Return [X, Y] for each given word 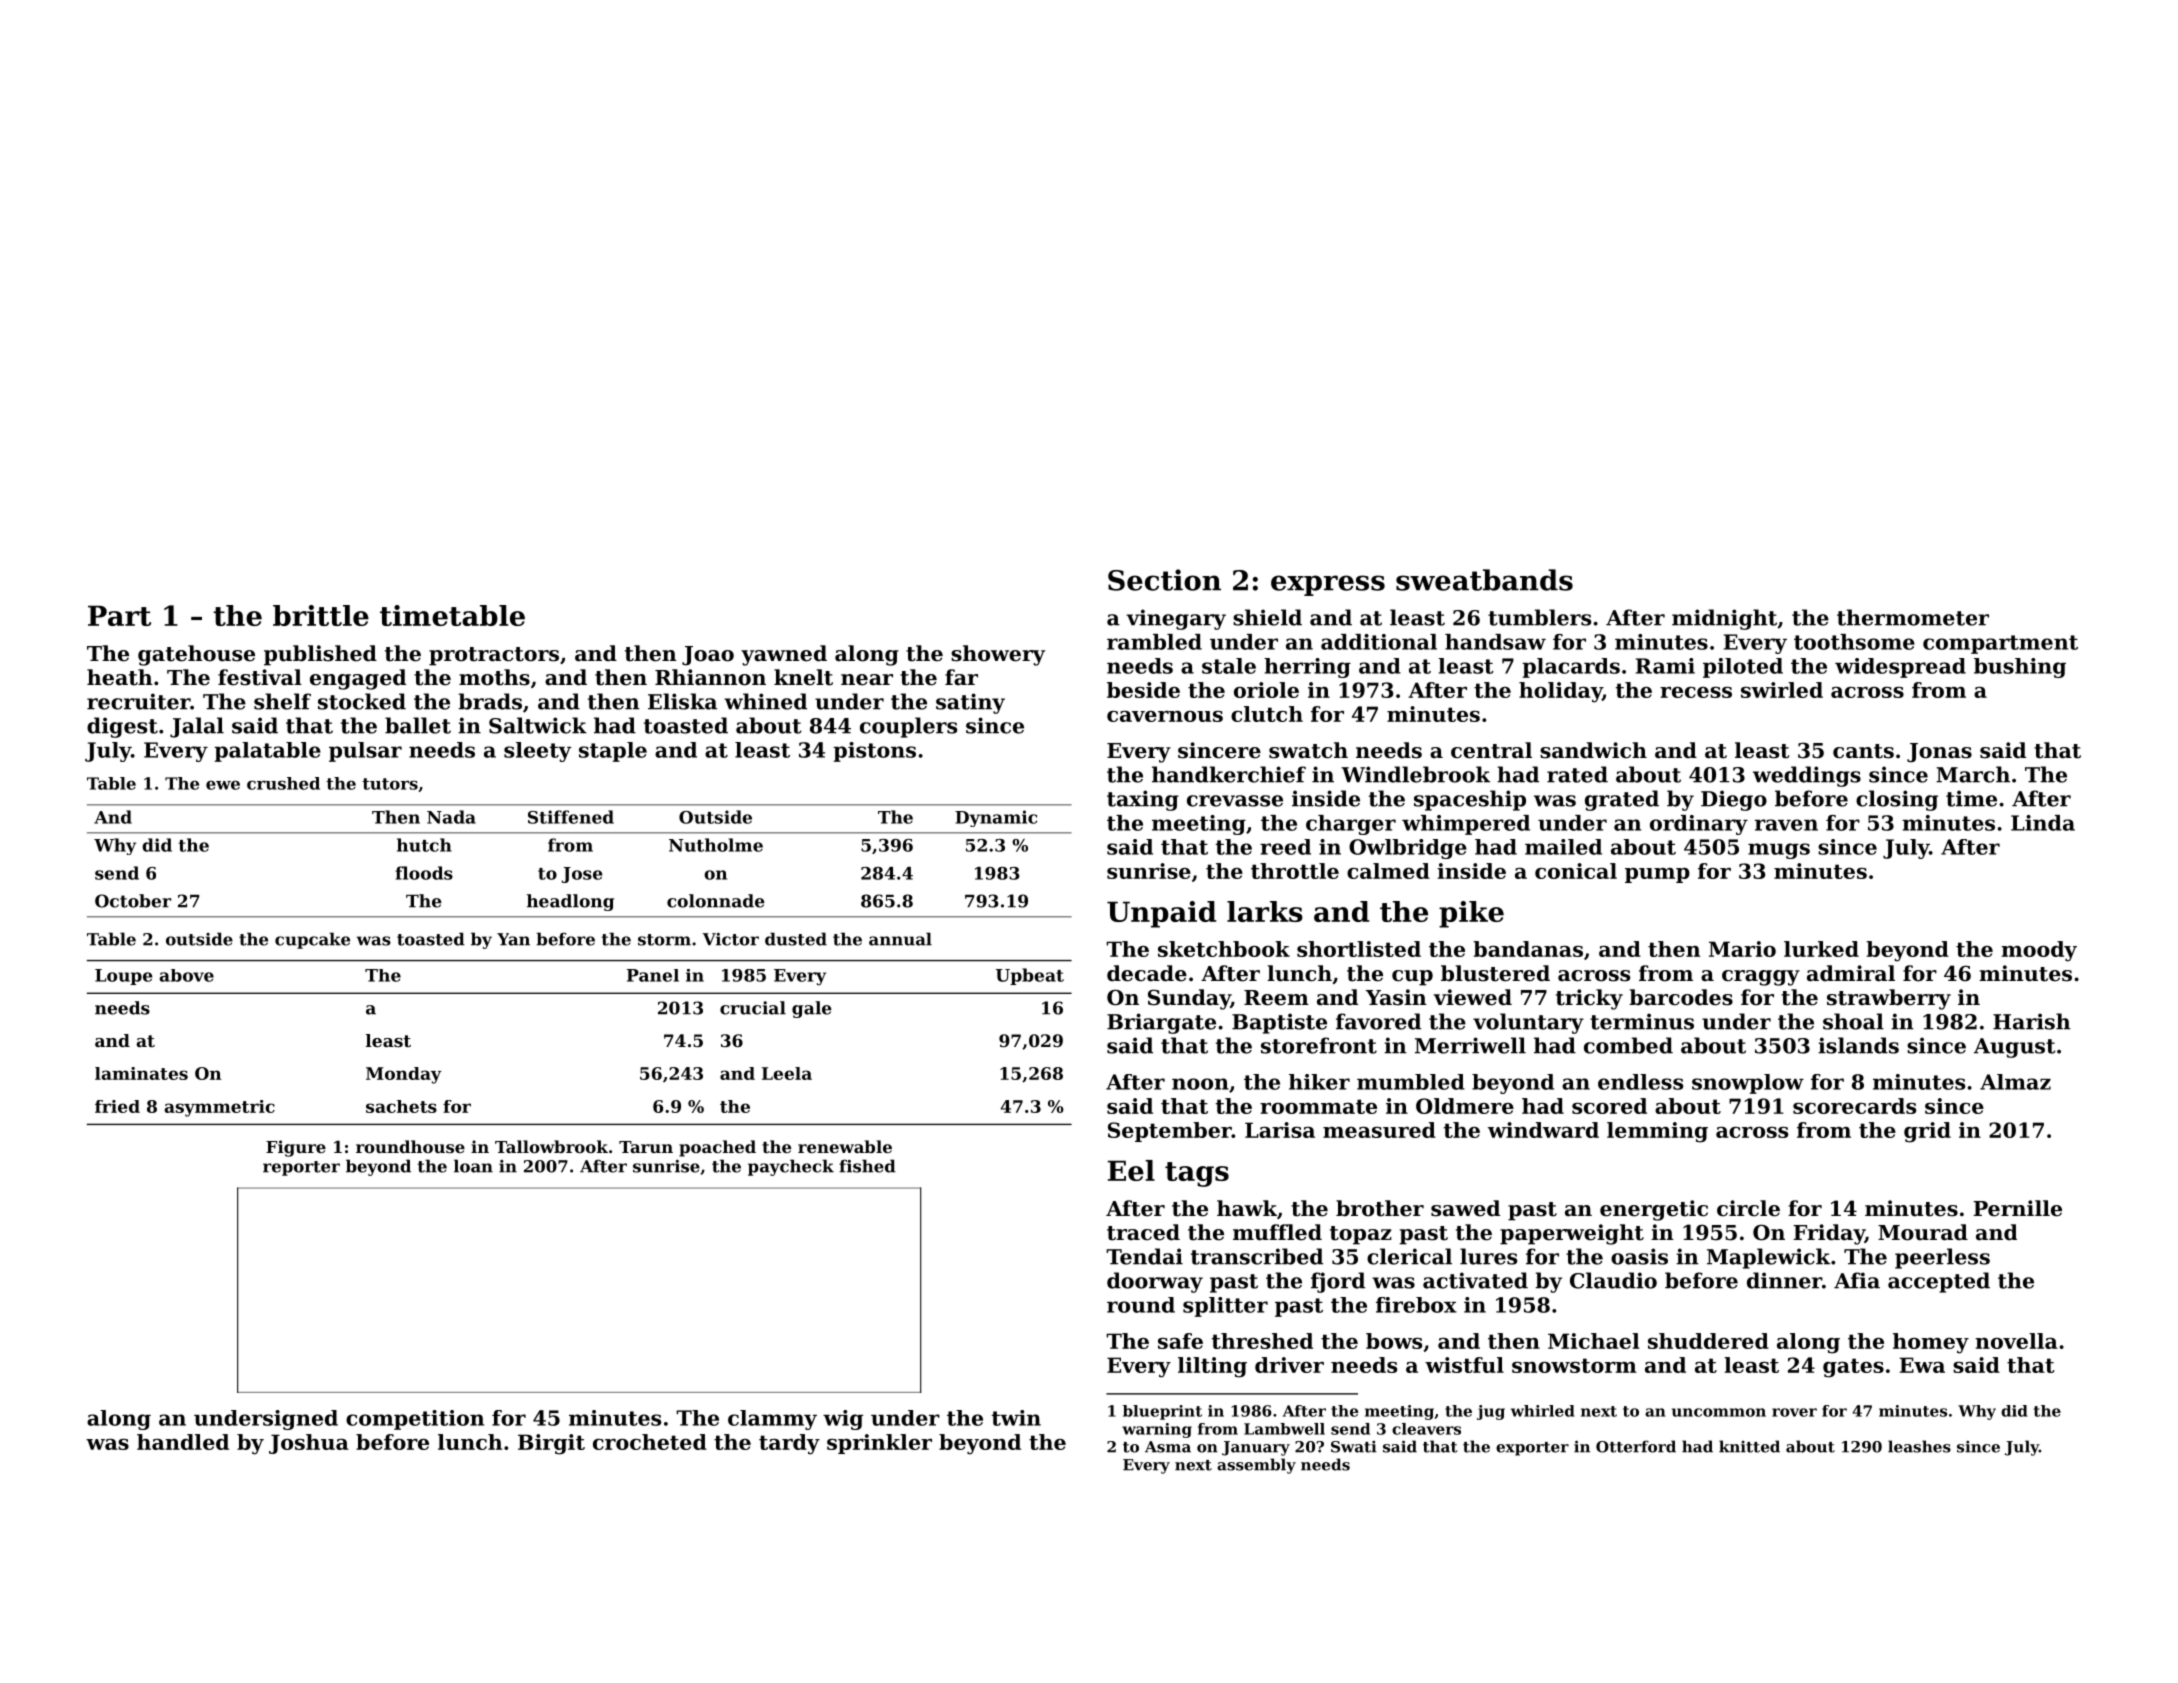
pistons [874, 752]
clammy [772, 1420]
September [1170, 1132]
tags [1197, 1174]
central [1491, 750]
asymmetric [220, 1108]
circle [1748, 1208]
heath [120, 677]
